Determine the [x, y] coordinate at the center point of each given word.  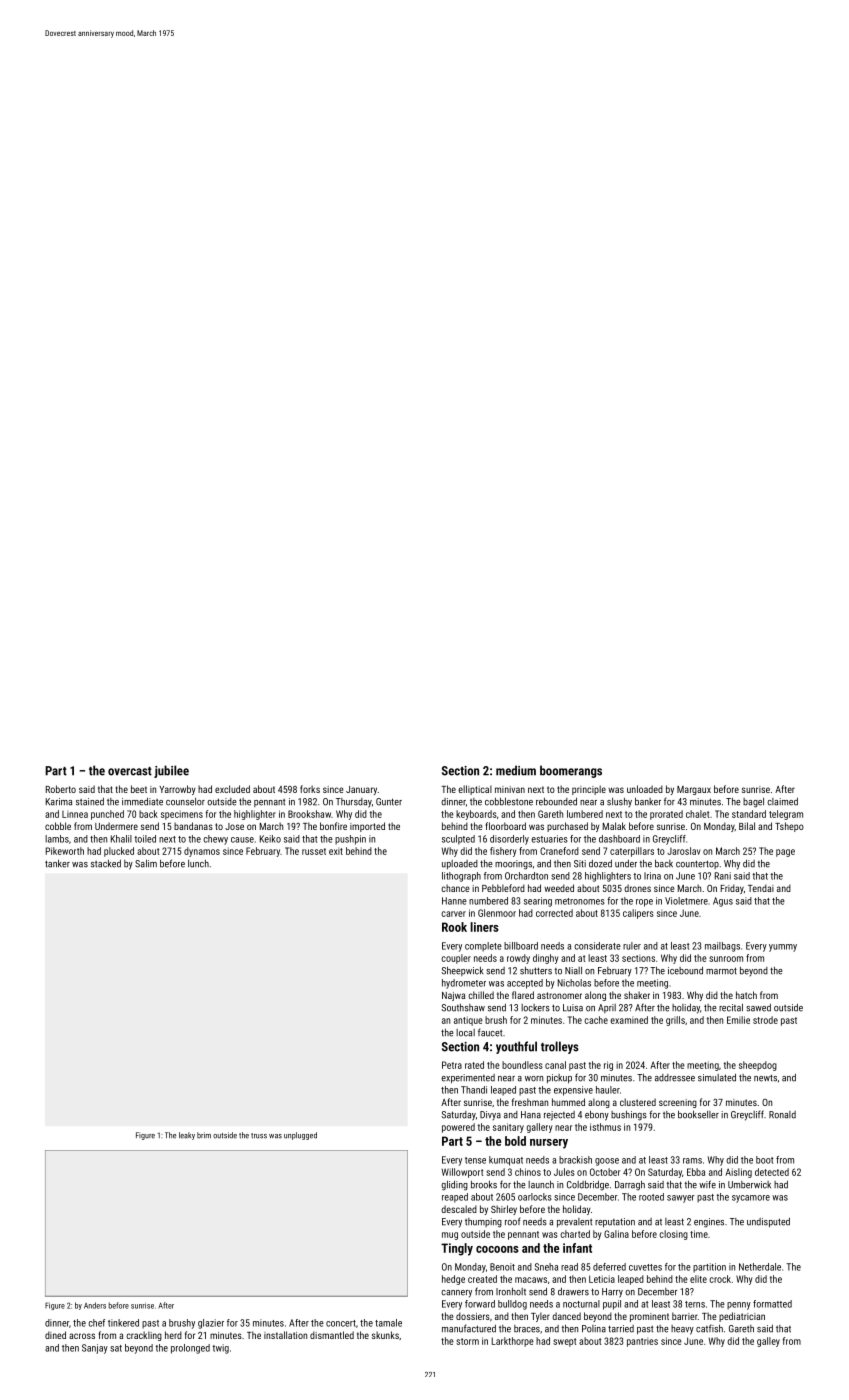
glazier [211, 1324]
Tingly [457, 1249]
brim [204, 1135]
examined [629, 1020]
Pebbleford [503, 888]
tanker [57, 863]
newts [765, 1078]
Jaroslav [684, 851]
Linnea [75, 814]
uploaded [460, 864]
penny [739, 1306]
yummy [783, 948]
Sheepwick [462, 971]
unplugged [300, 1136]
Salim [146, 863]
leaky [187, 1136]
